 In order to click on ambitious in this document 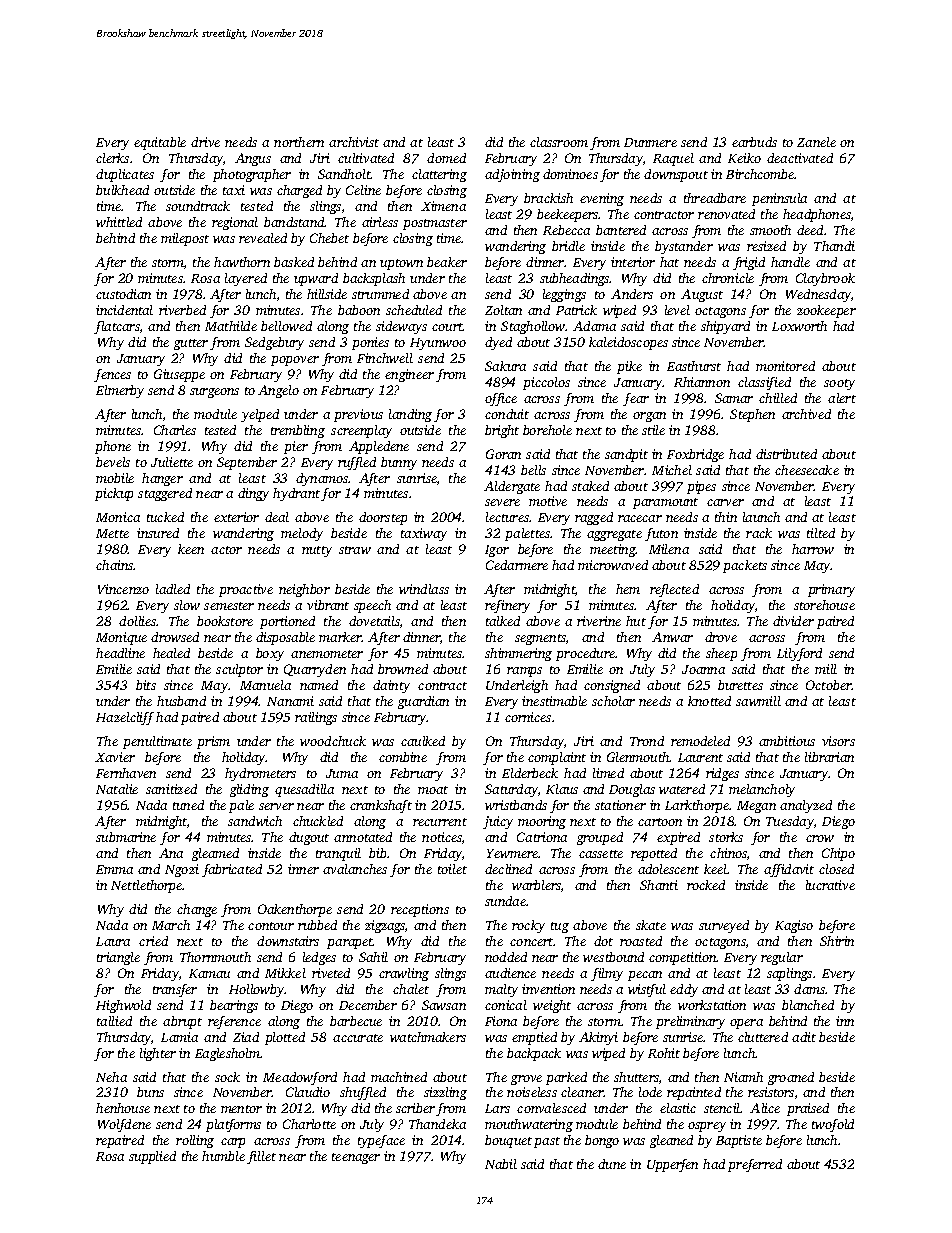, I will do `click(787, 741)`.
